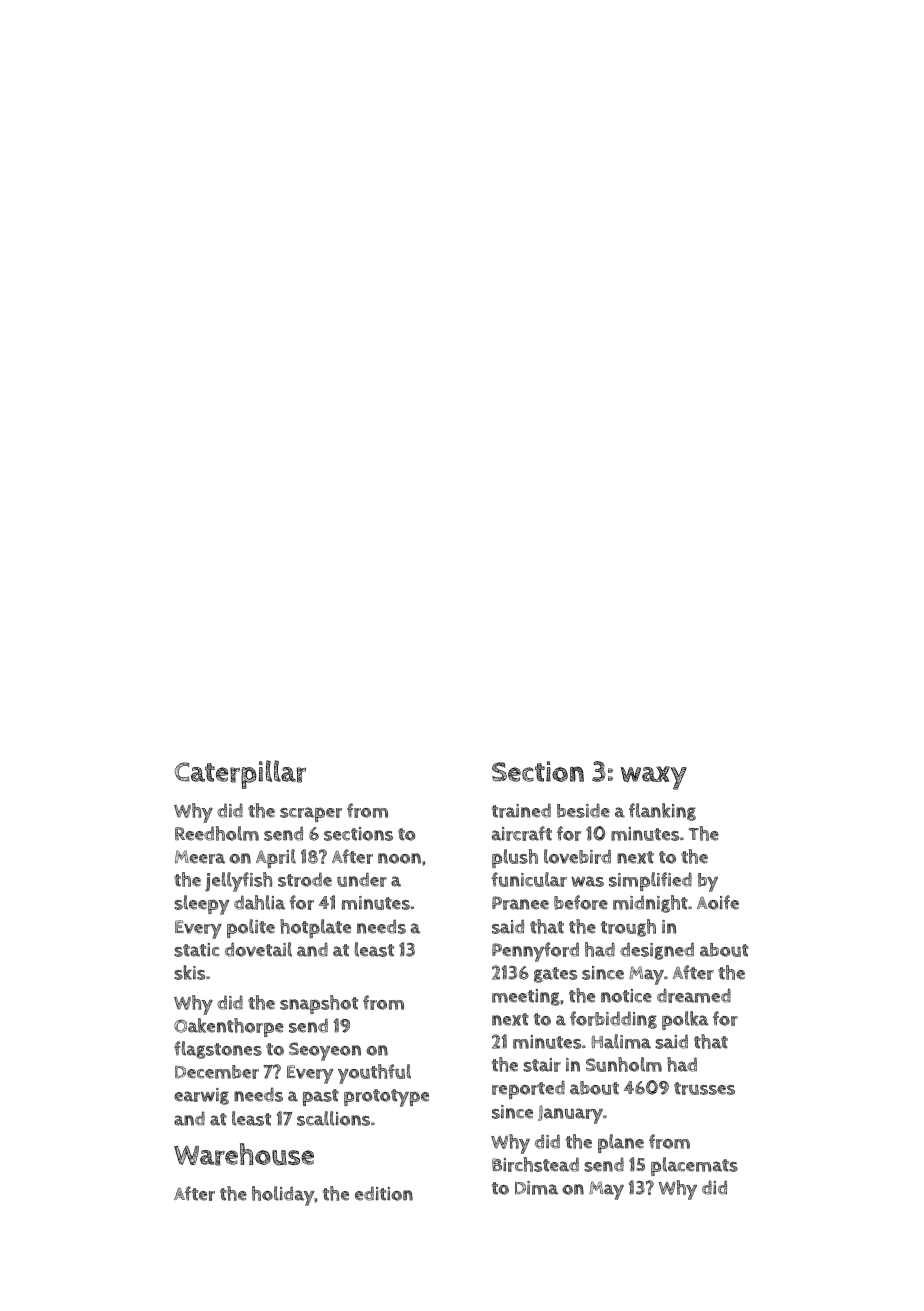  I want to click on waxy, so click(653, 778).
